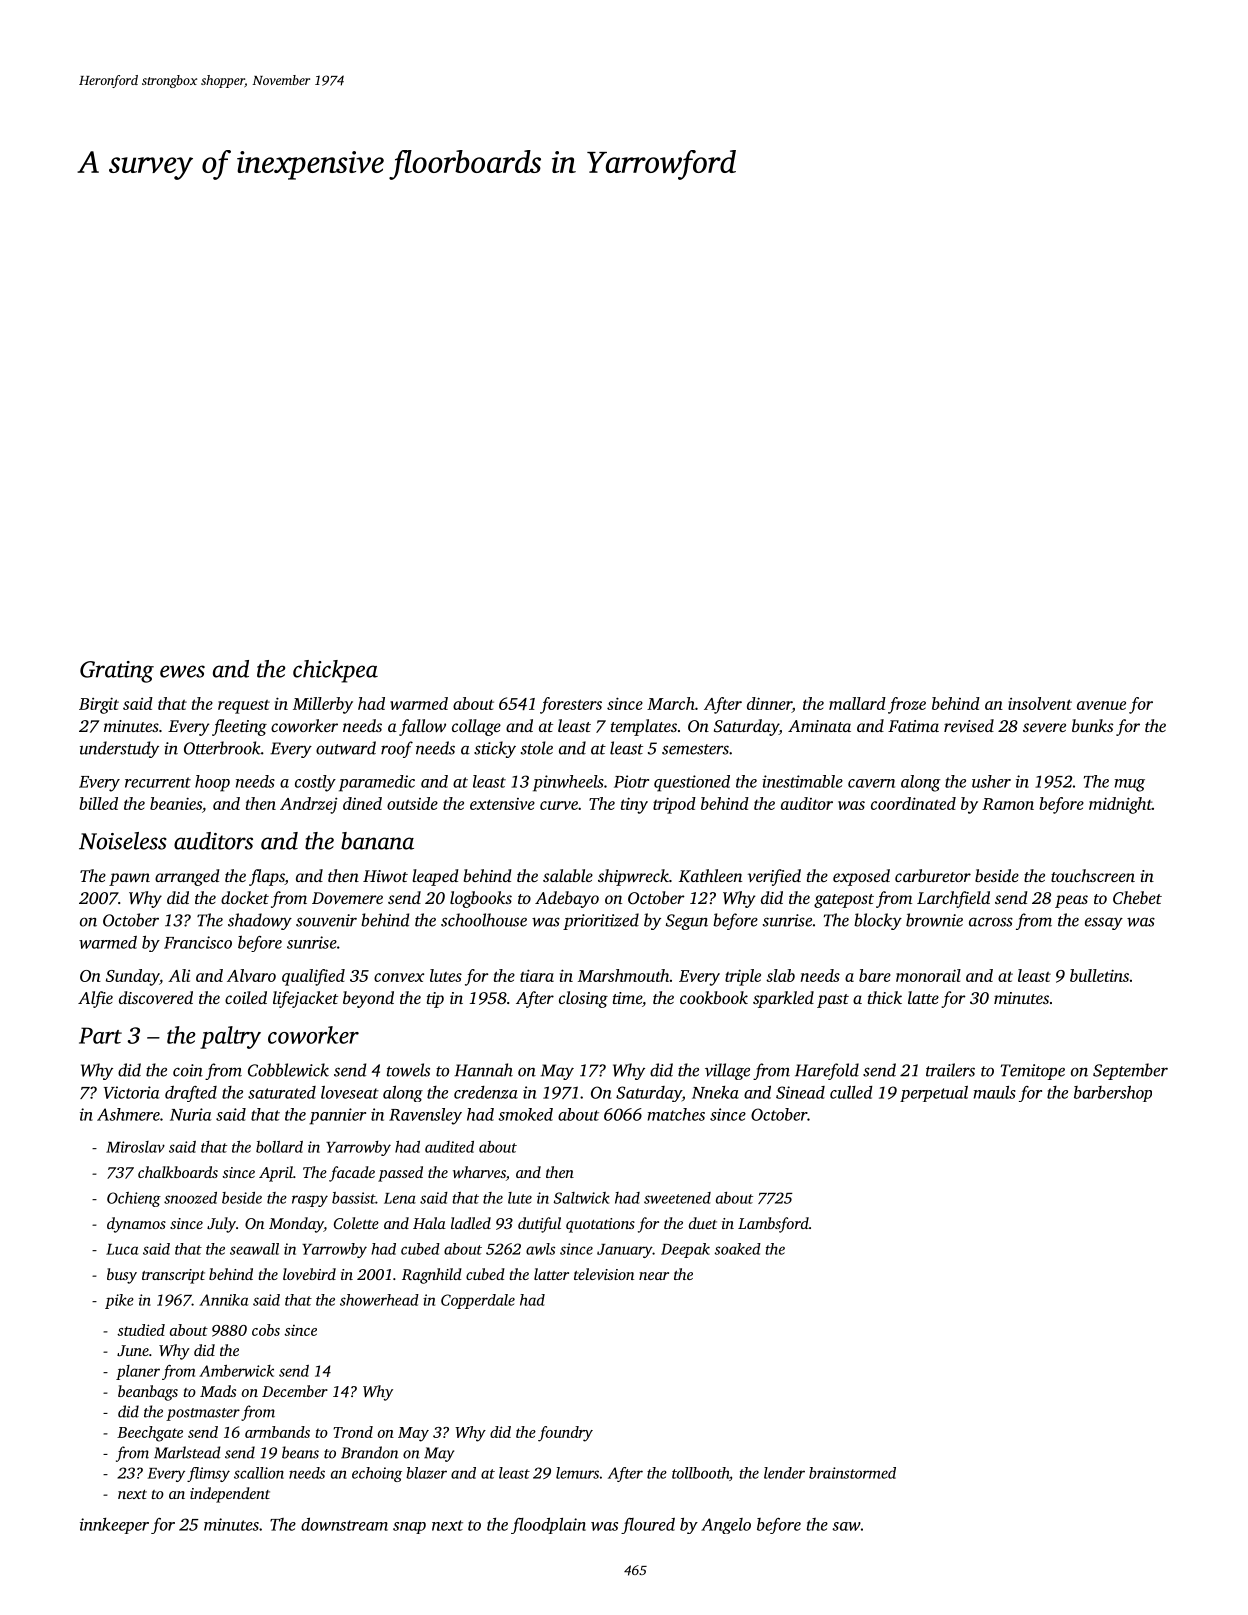 This screenshot has height=1615, width=1248. Describe the element at coordinates (353, 1432) in the screenshot. I see `Trond` at that location.
